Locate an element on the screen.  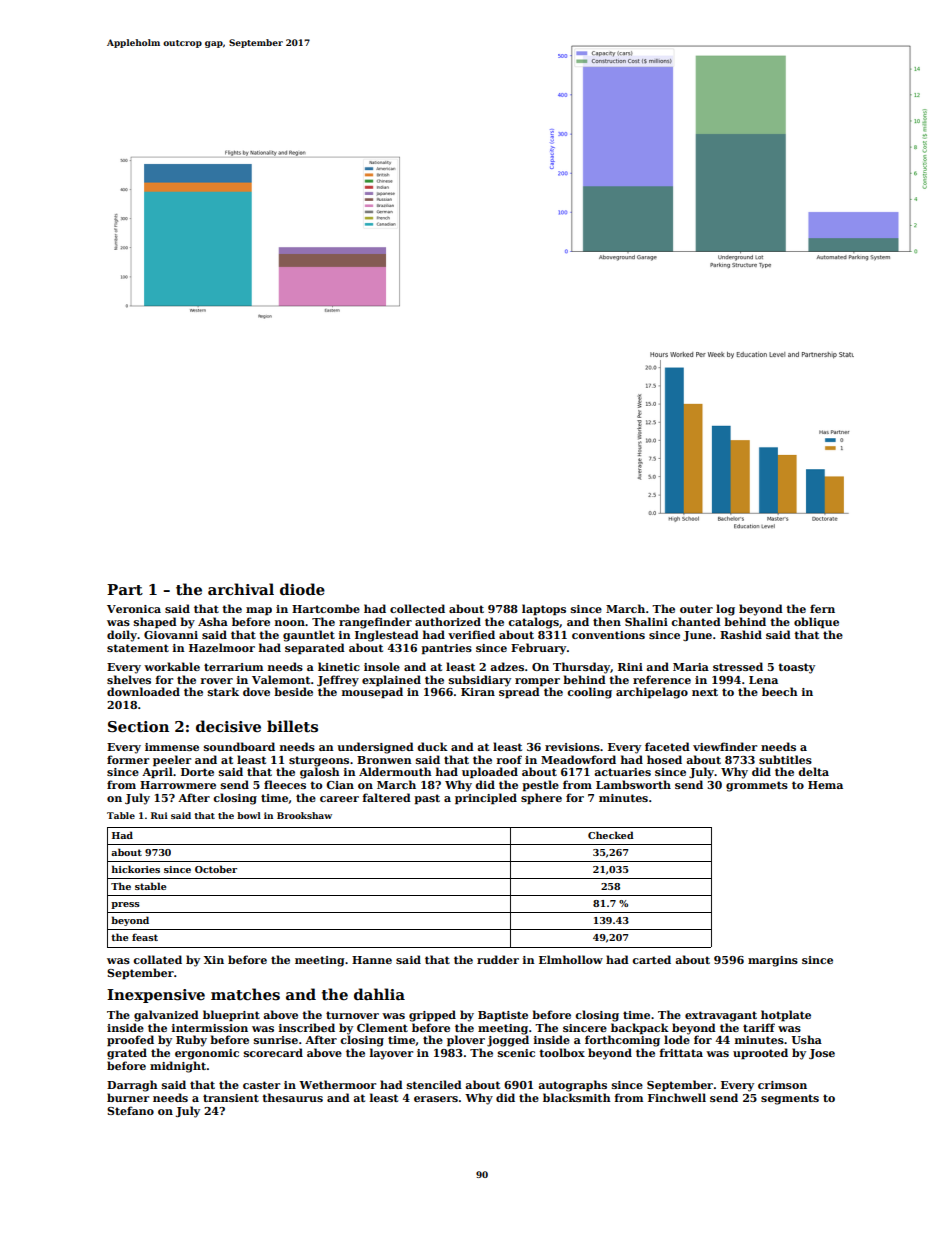
rangefinder is located at coordinates (375, 623).
